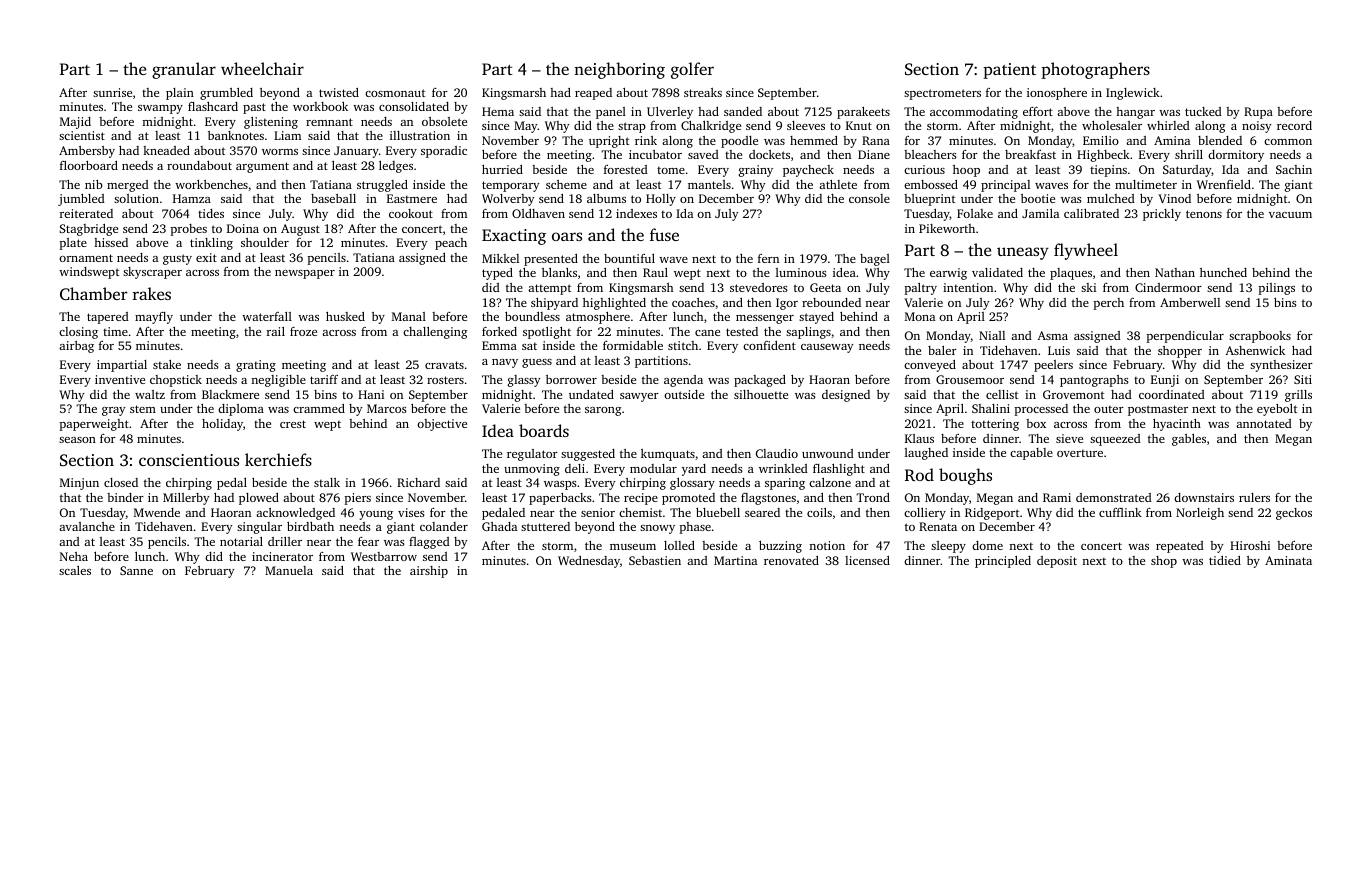  What do you see at coordinates (1204, 497) in the screenshot?
I see `downstairs` at bounding box center [1204, 497].
